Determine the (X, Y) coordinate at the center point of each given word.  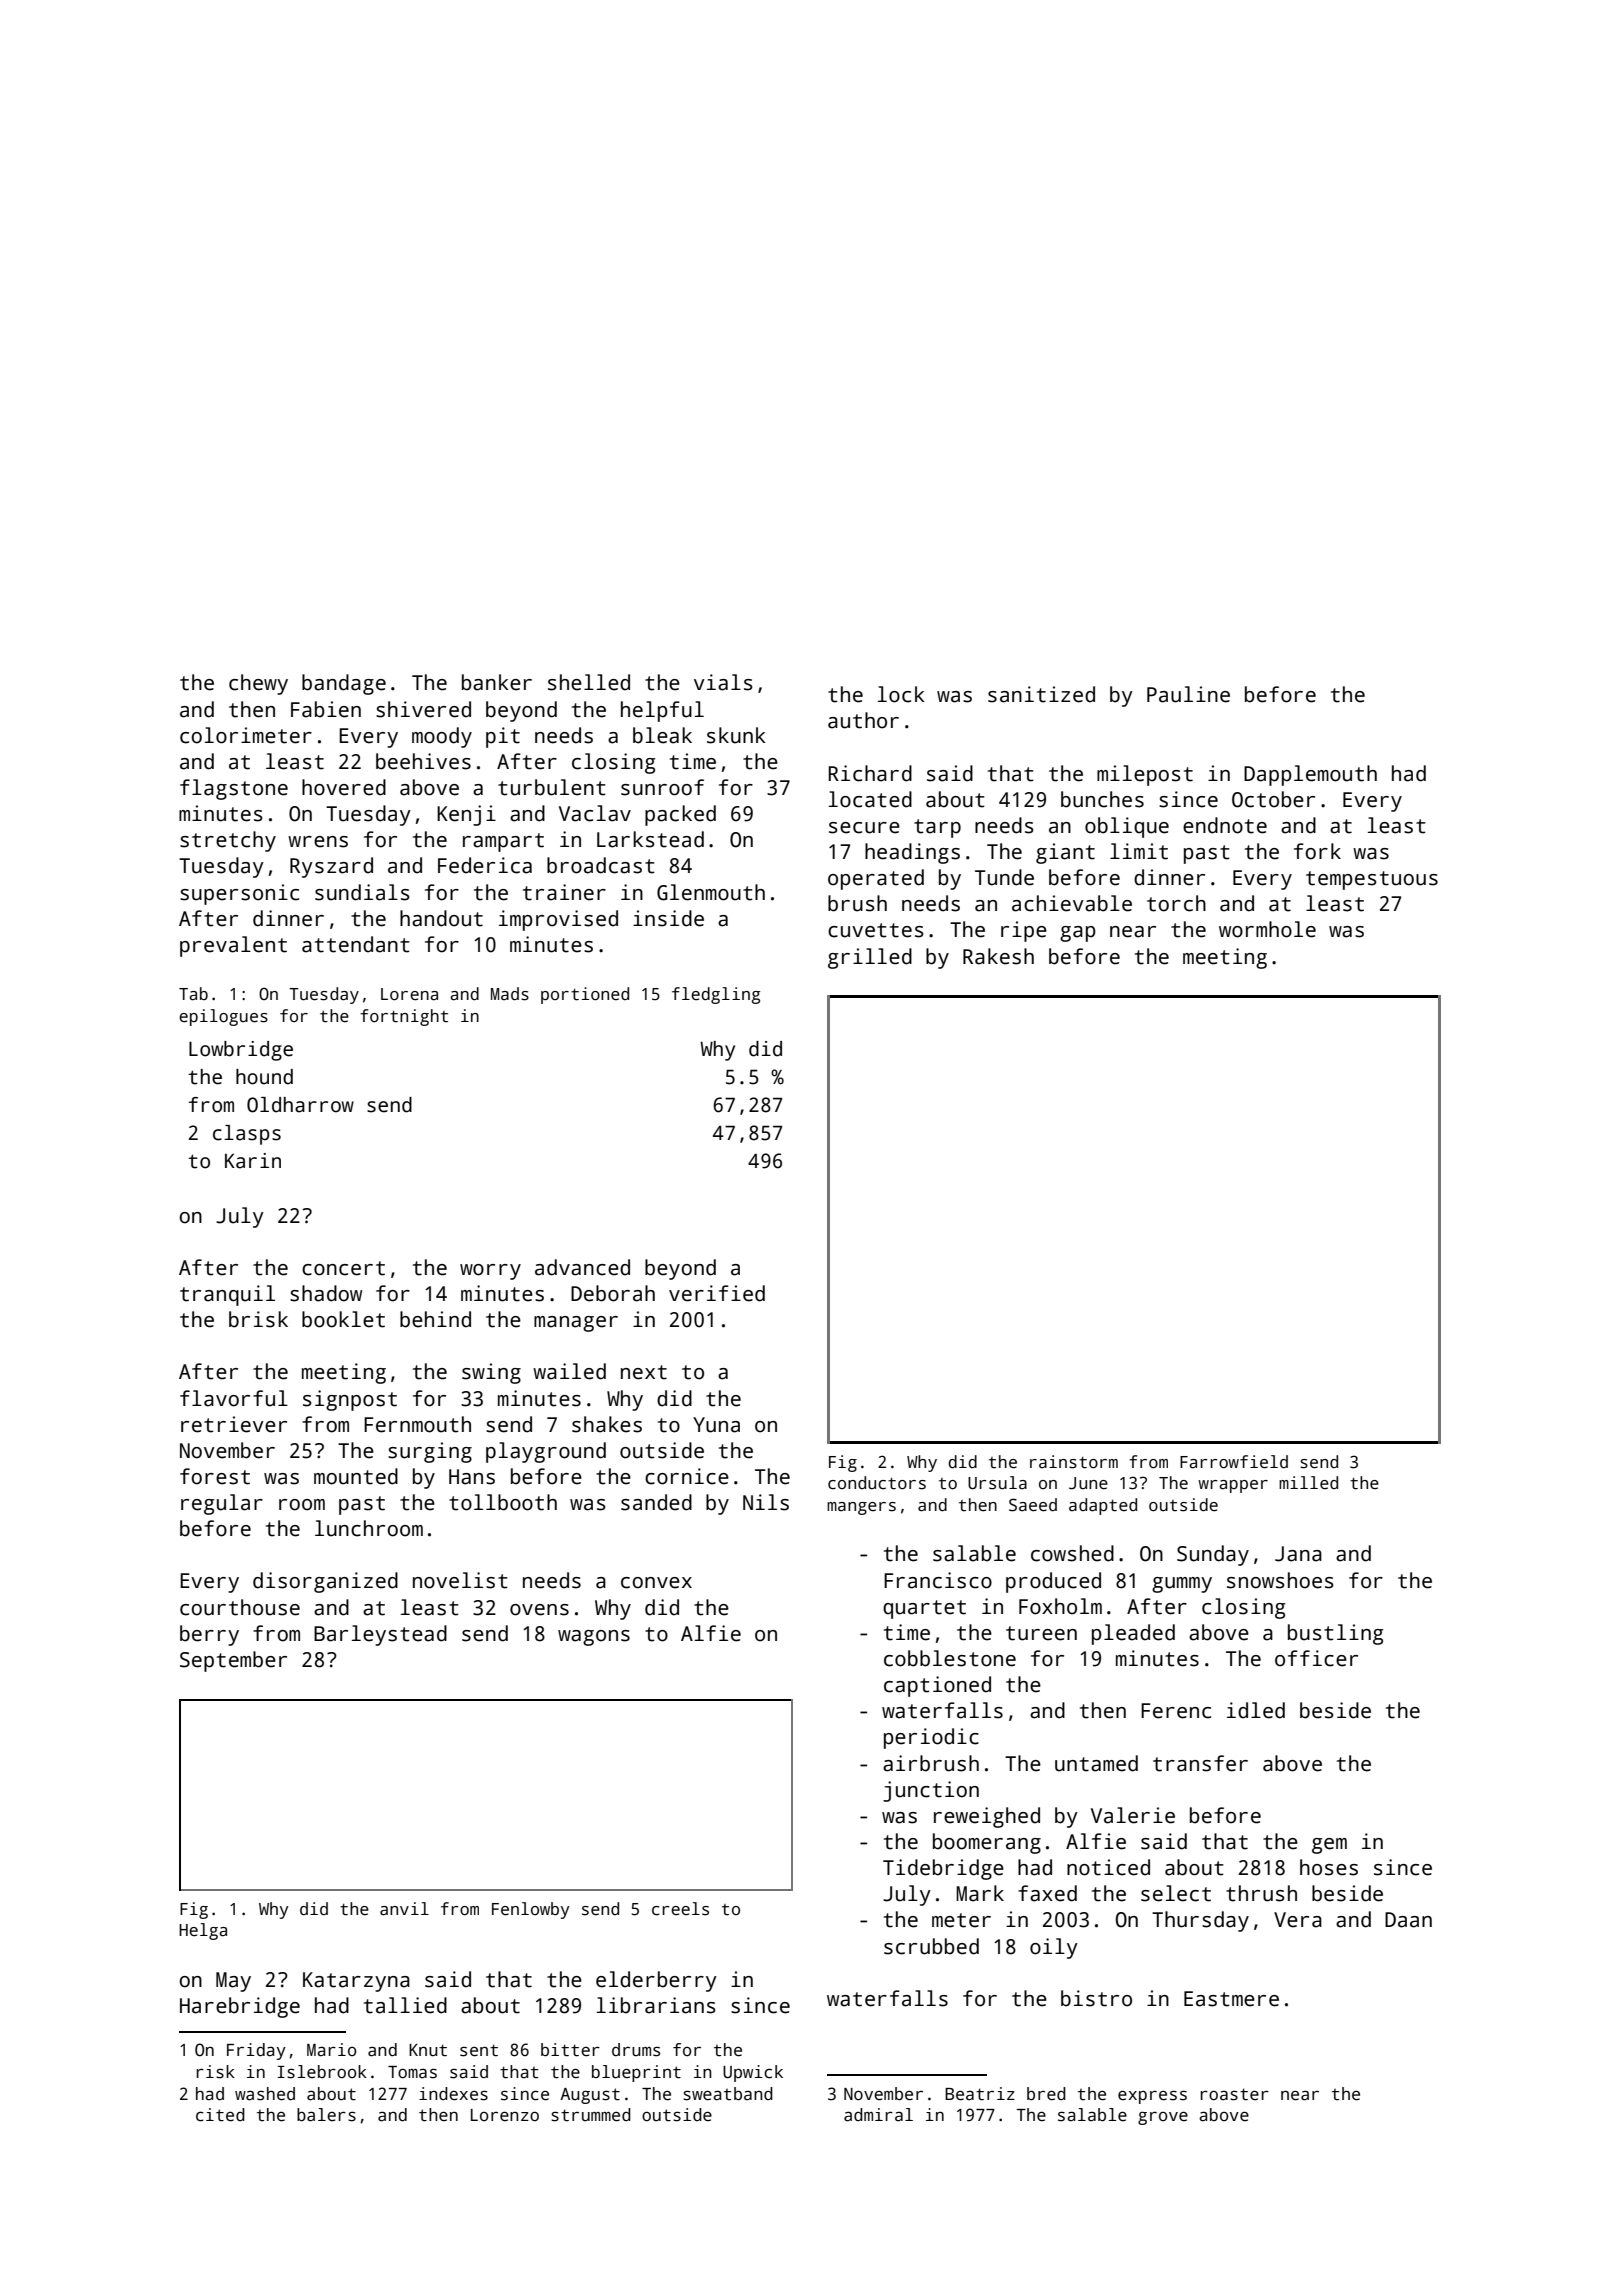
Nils (766, 1502)
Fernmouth (417, 1424)
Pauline (1188, 694)
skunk (736, 735)
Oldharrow (300, 1105)
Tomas (412, 2072)
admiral (878, 2115)
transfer (1200, 1763)
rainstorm (1074, 1462)
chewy (258, 684)
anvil (404, 1909)
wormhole (1267, 929)
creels (680, 1909)
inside (668, 918)
